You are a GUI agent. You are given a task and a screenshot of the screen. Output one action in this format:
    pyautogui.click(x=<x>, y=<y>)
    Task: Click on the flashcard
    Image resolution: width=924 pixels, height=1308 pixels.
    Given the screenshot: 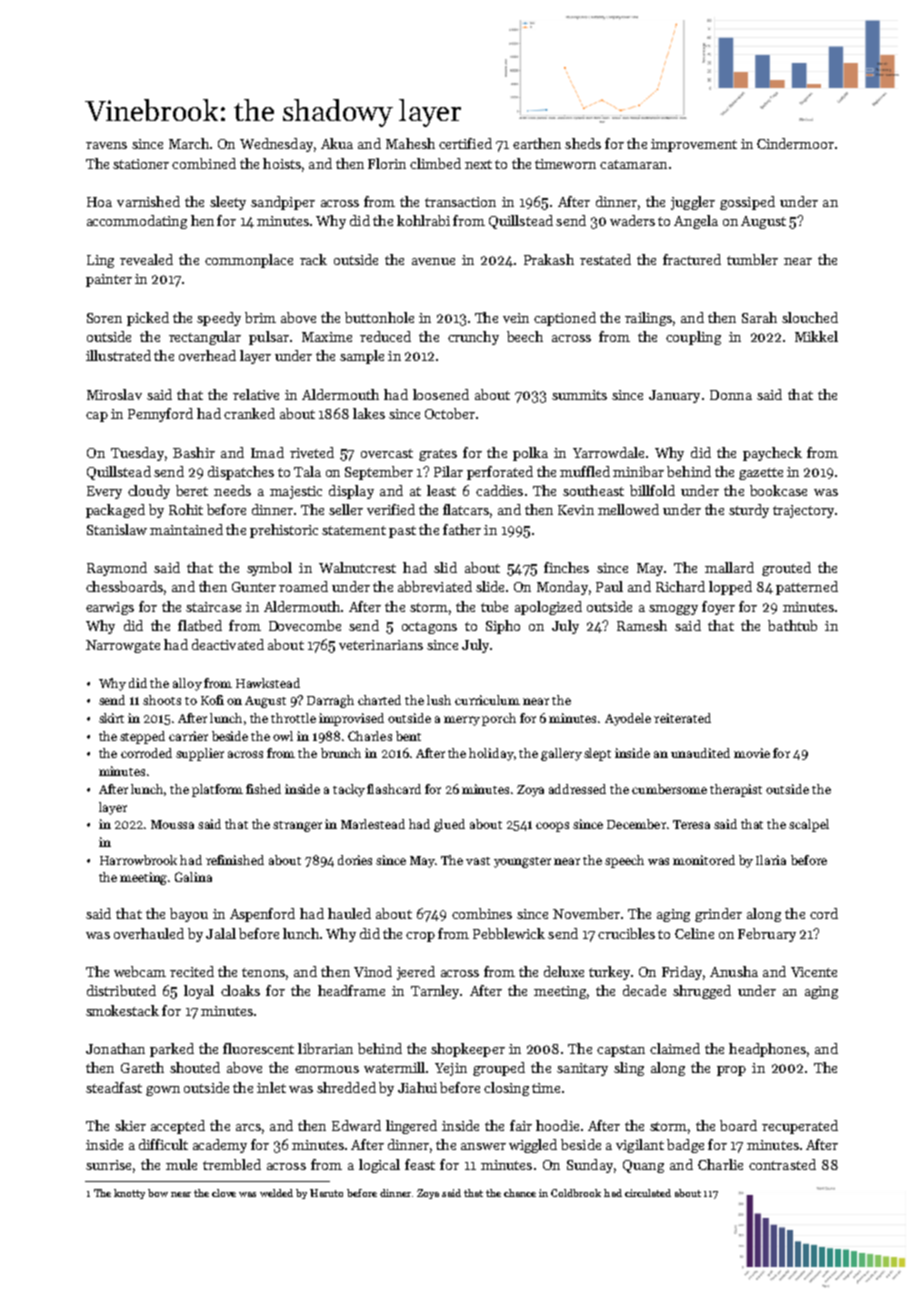 What is the action you would take?
    pyautogui.click(x=394, y=789)
